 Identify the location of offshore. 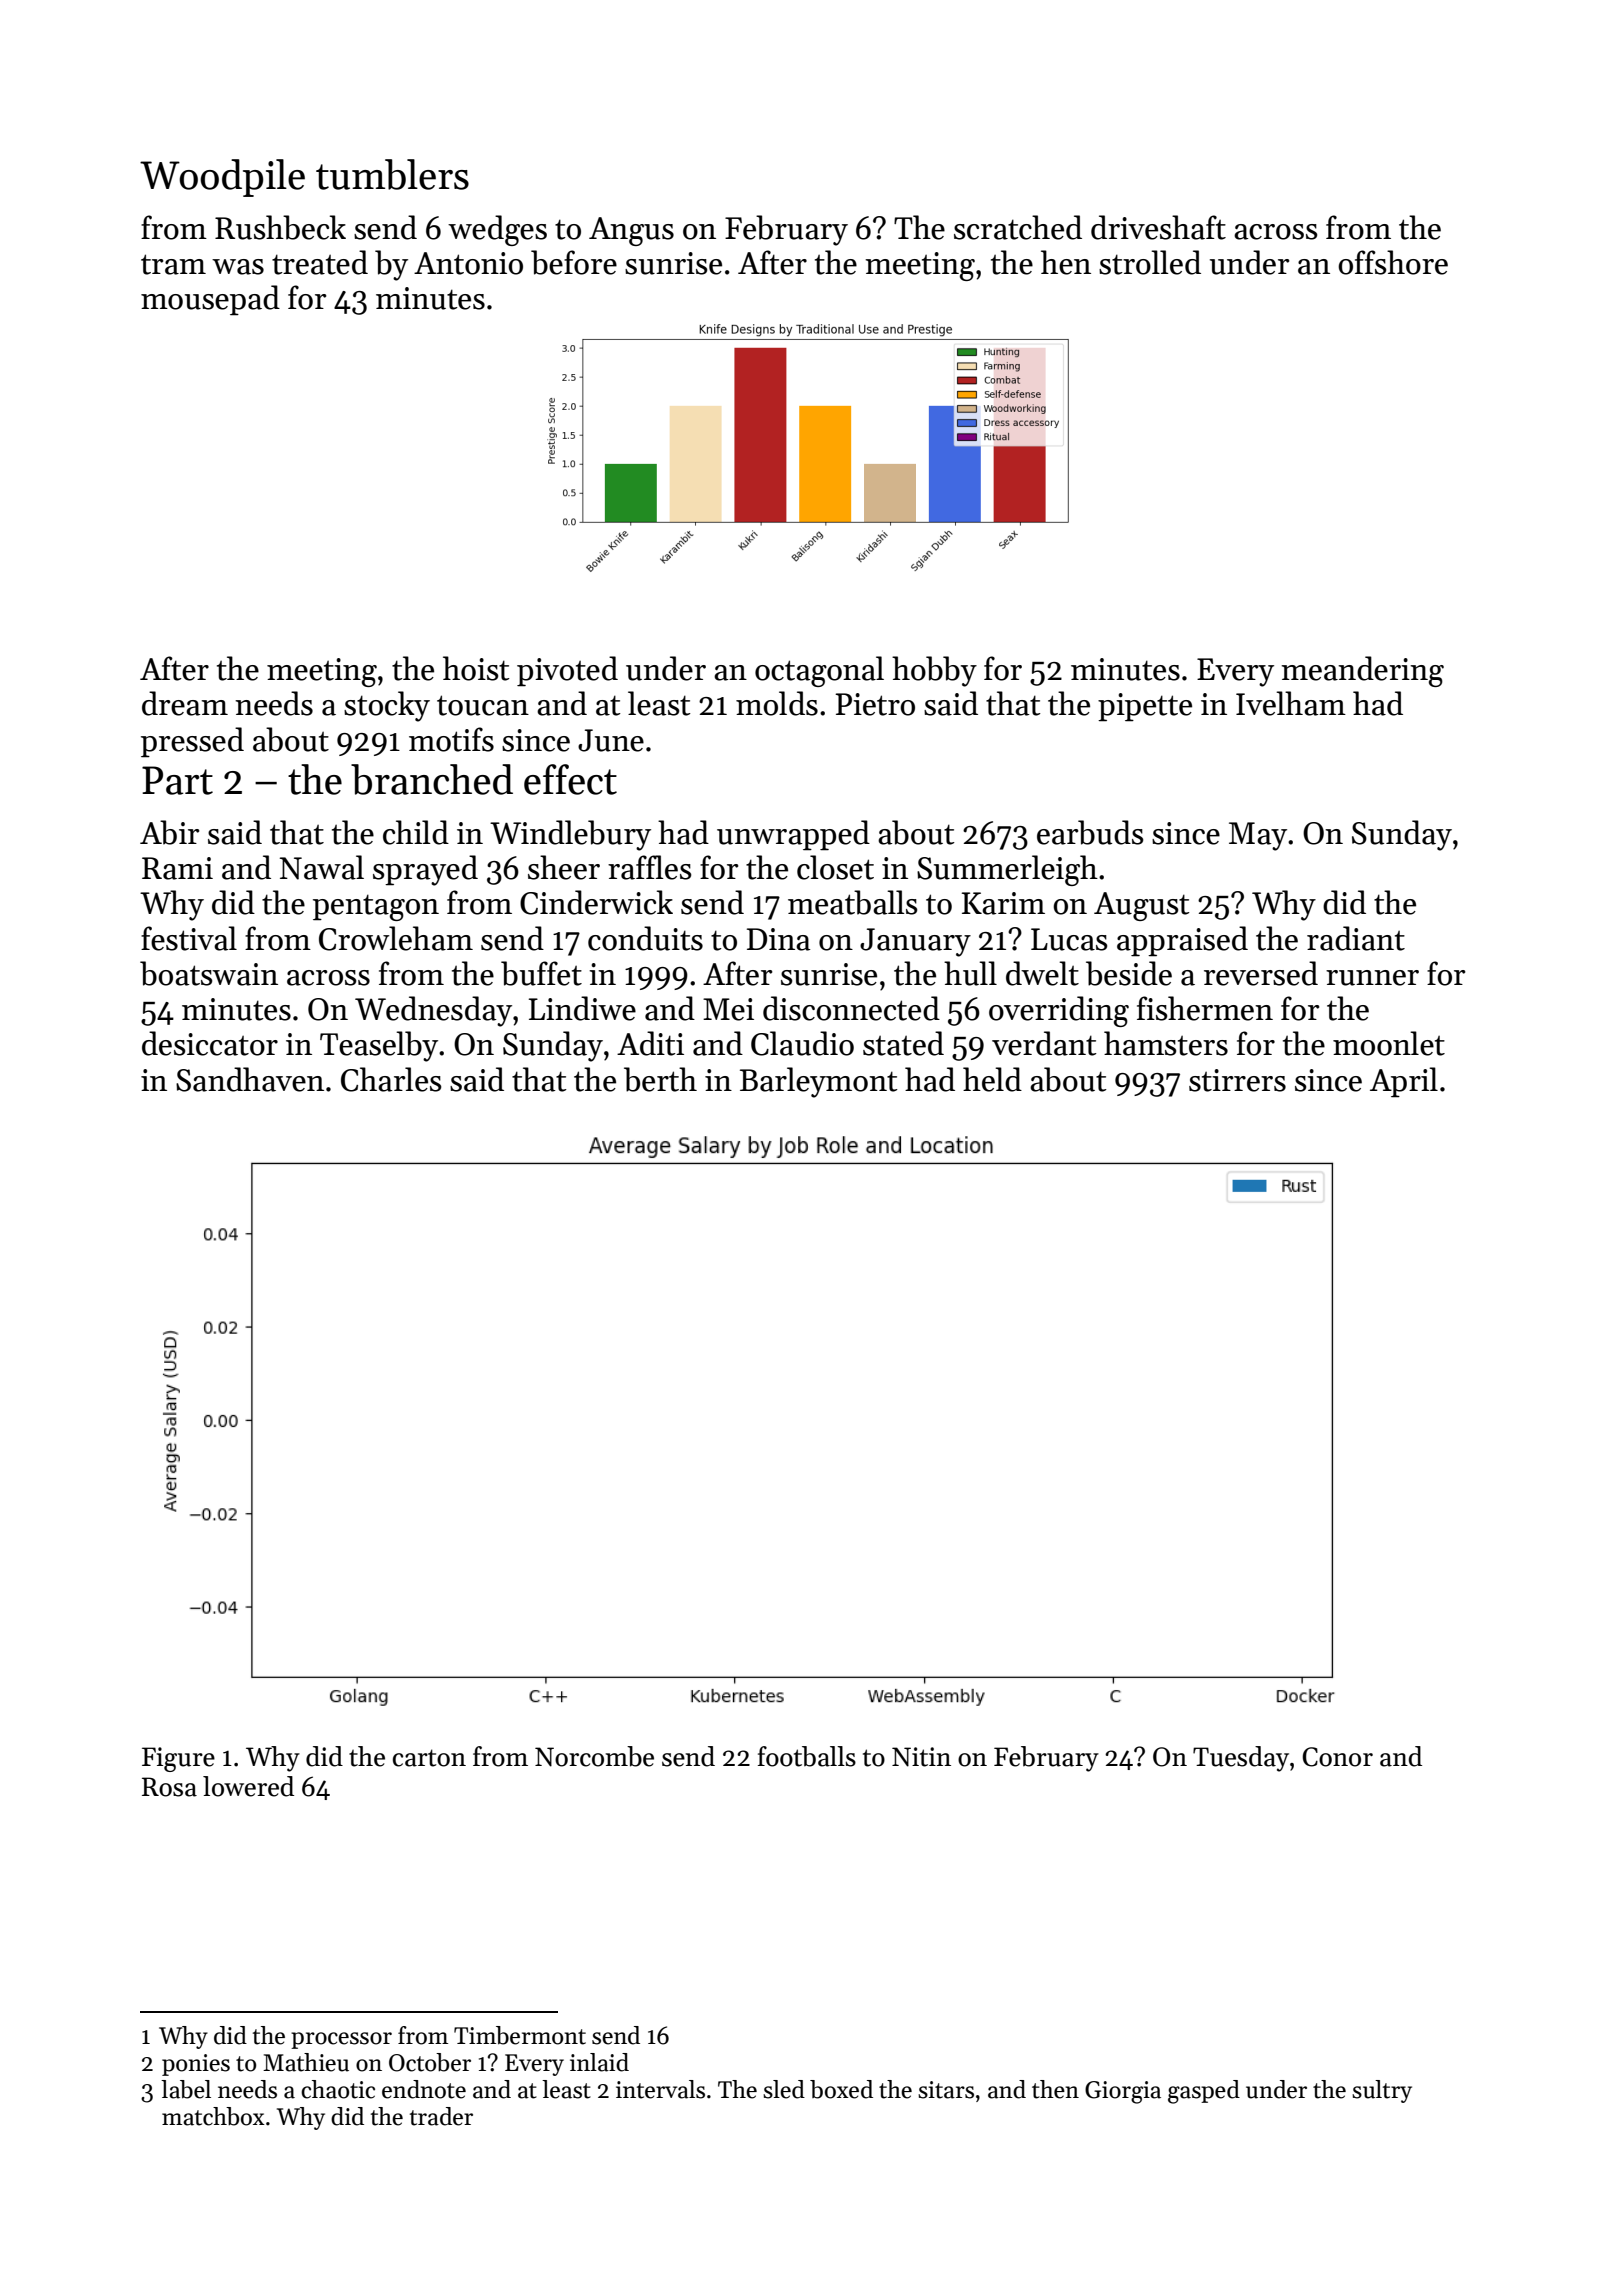
(1393, 262).
